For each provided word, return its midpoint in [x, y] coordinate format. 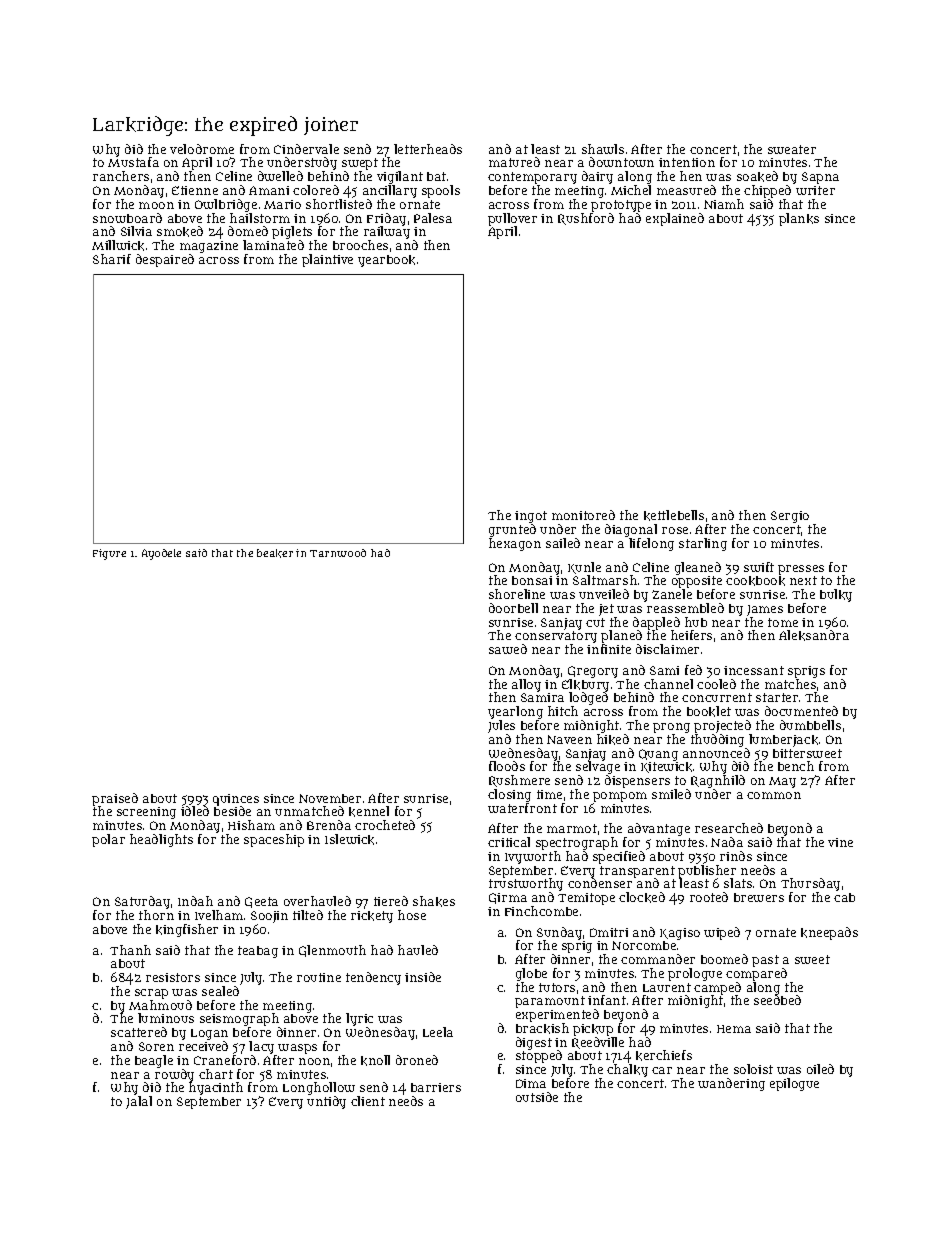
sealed [220, 991]
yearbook [386, 261]
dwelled [280, 176]
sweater [792, 149]
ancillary [390, 191]
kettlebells [674, 515]
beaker [275, 553]
